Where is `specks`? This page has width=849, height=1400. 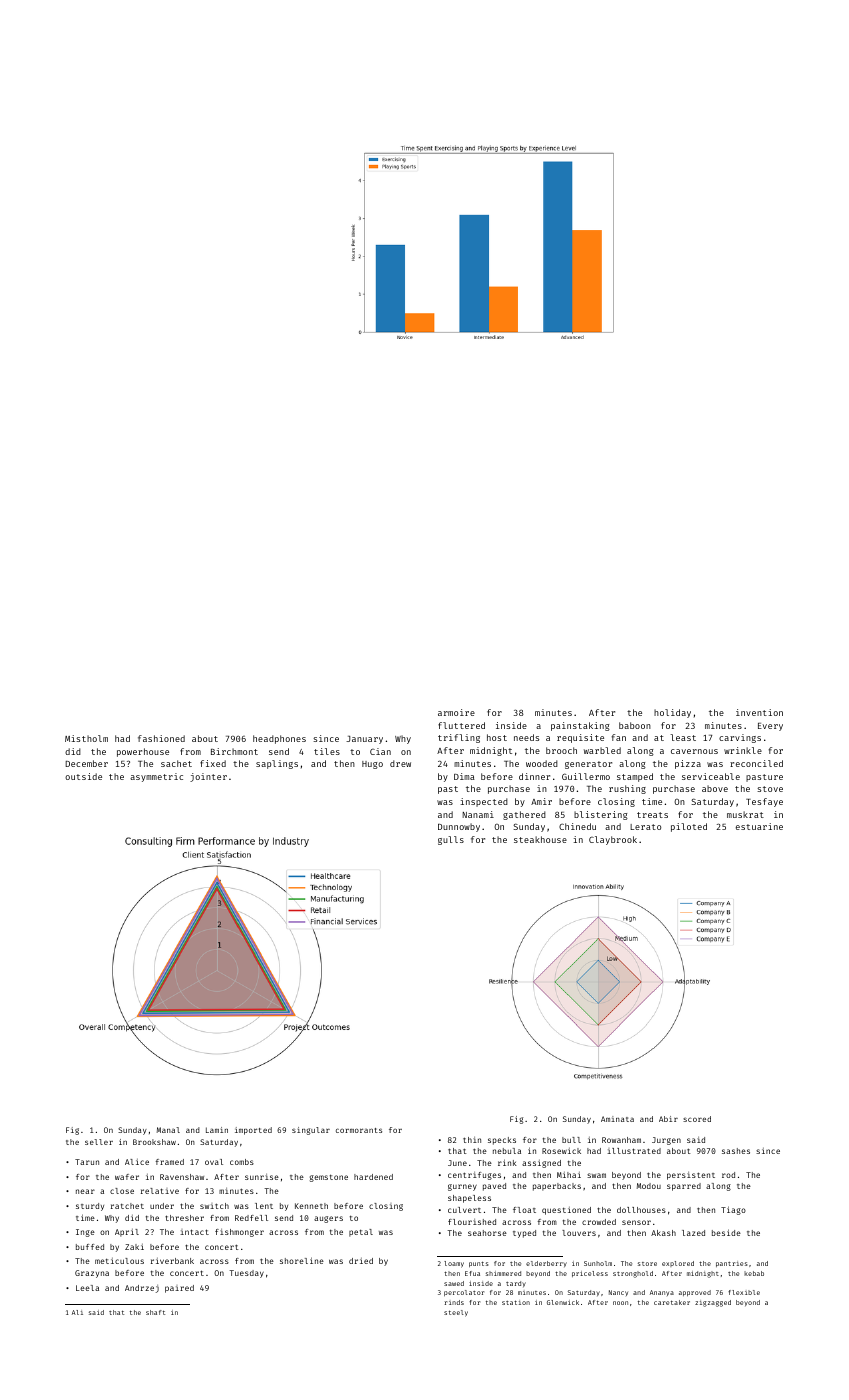
specks is located at coordinates (502, 1141).
